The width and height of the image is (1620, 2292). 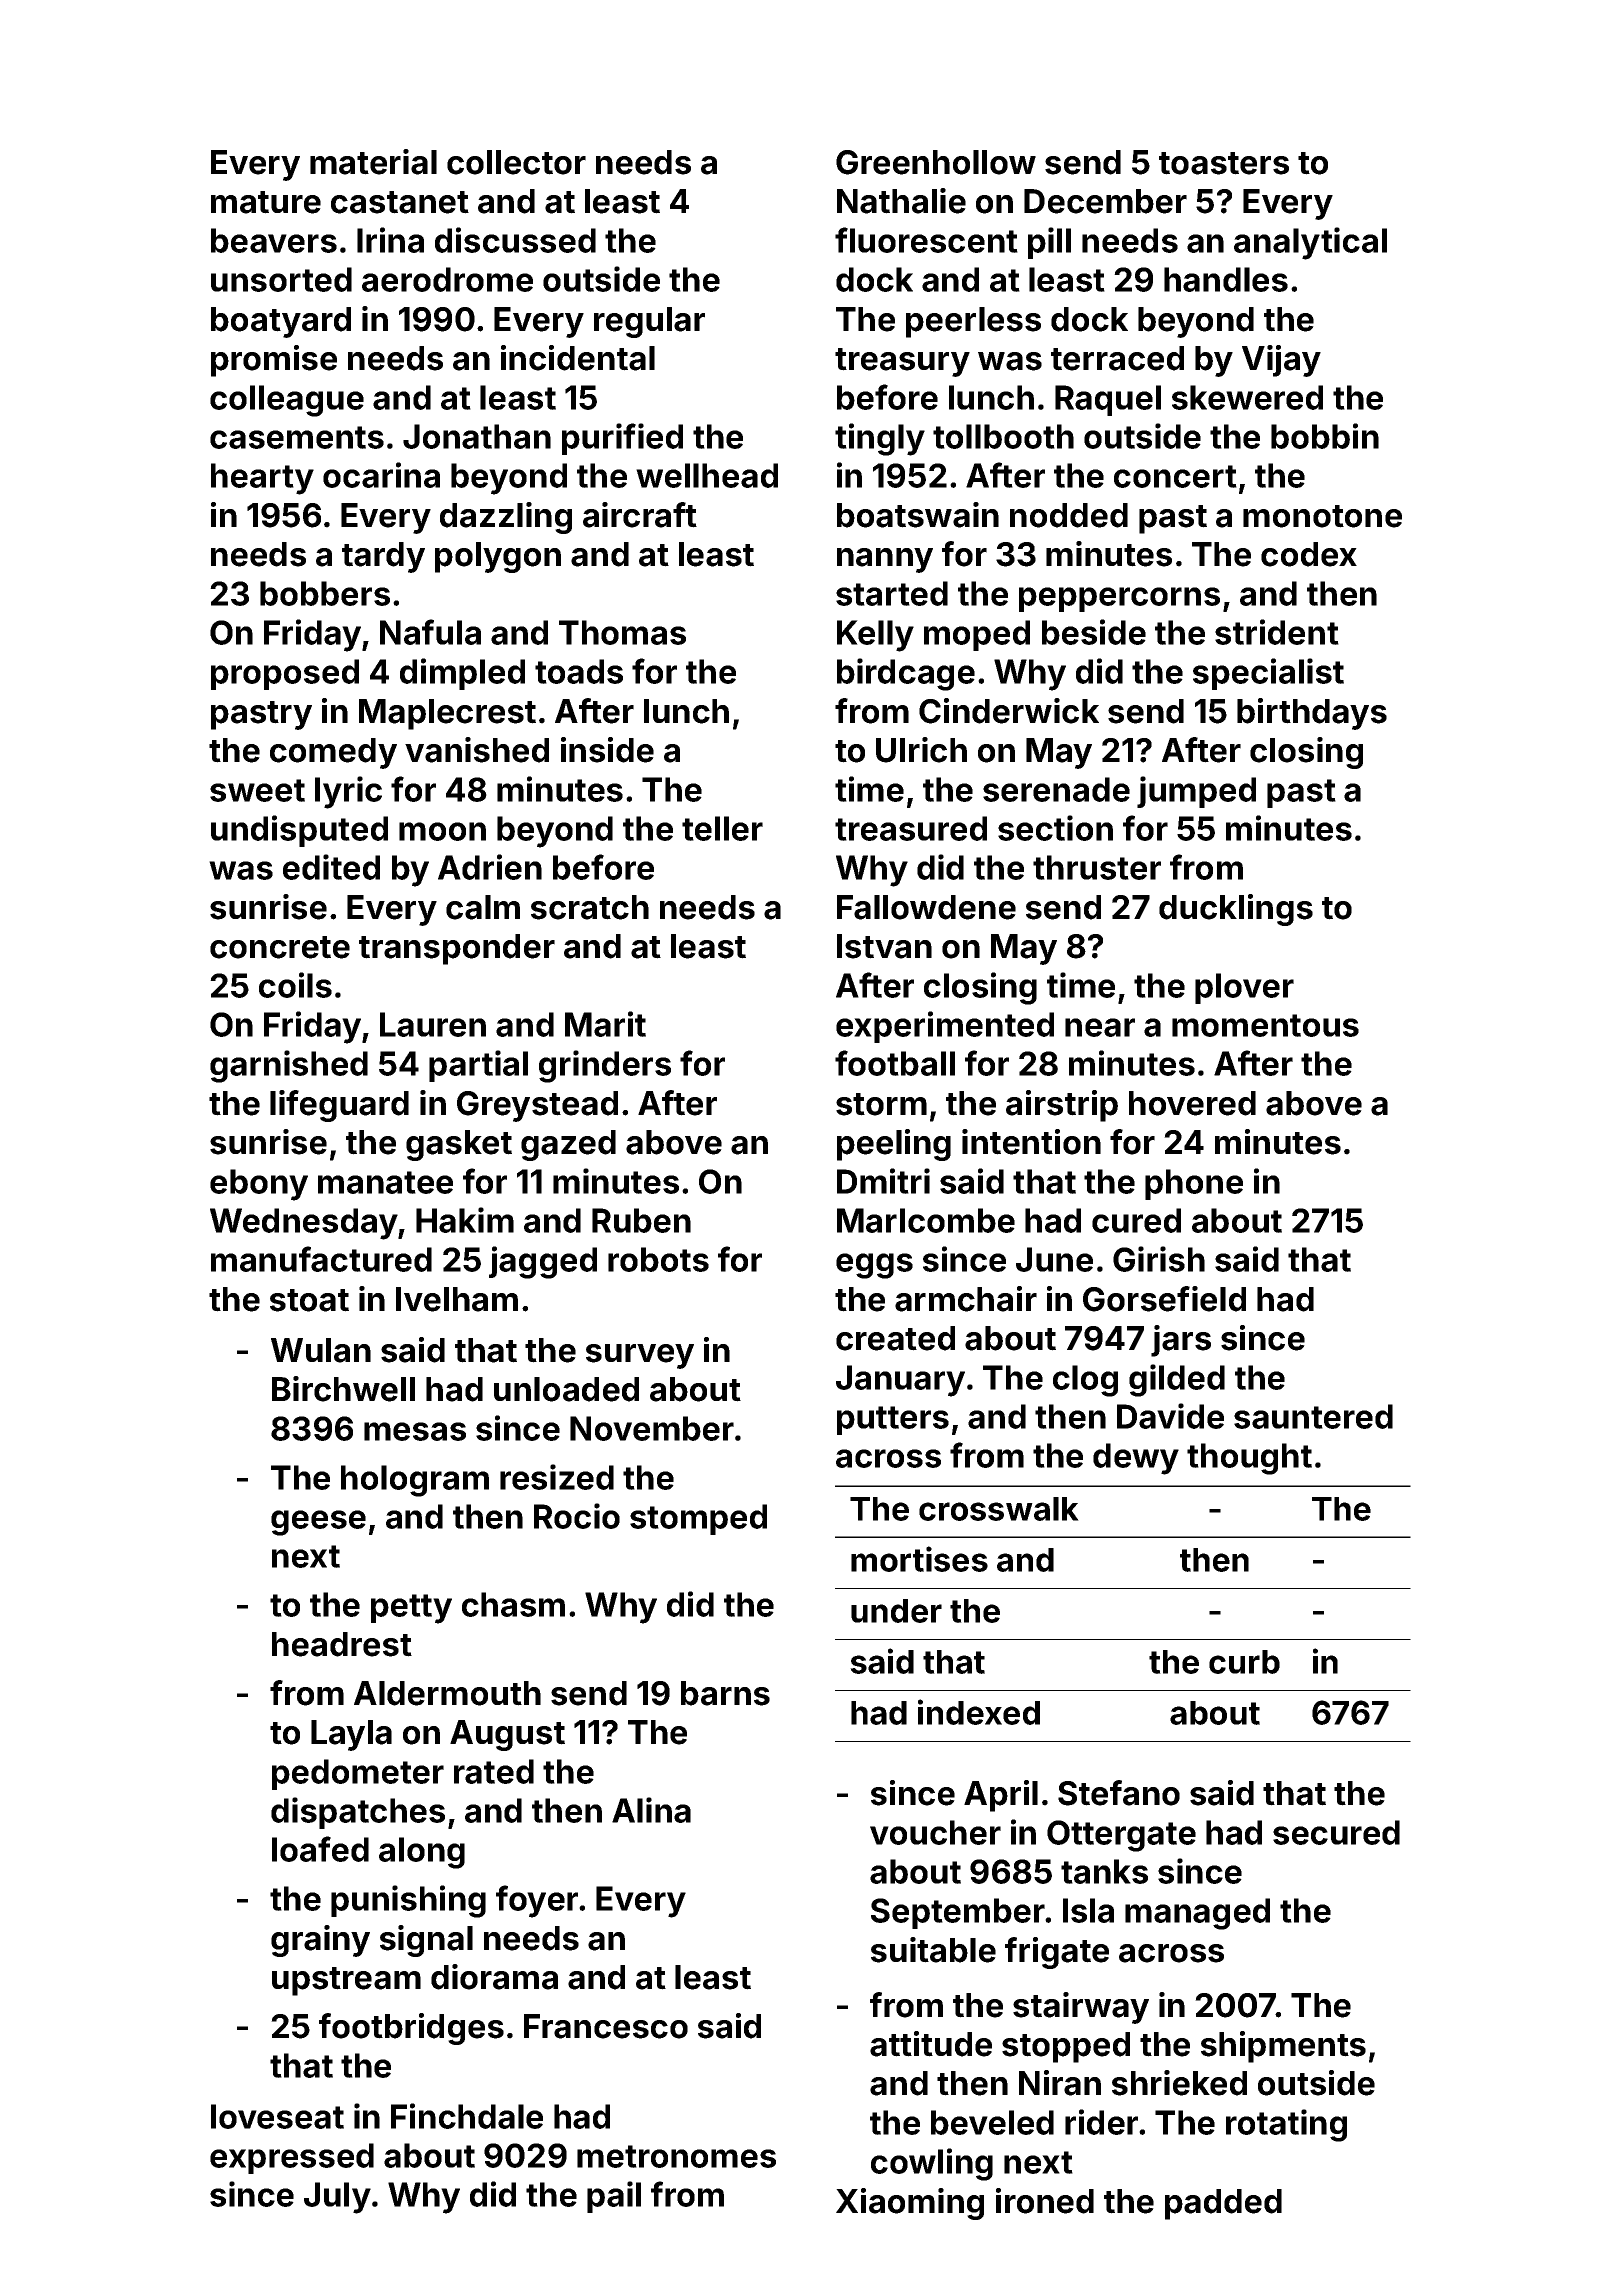 I want to click on hearty, so click(x=262, y=479).
